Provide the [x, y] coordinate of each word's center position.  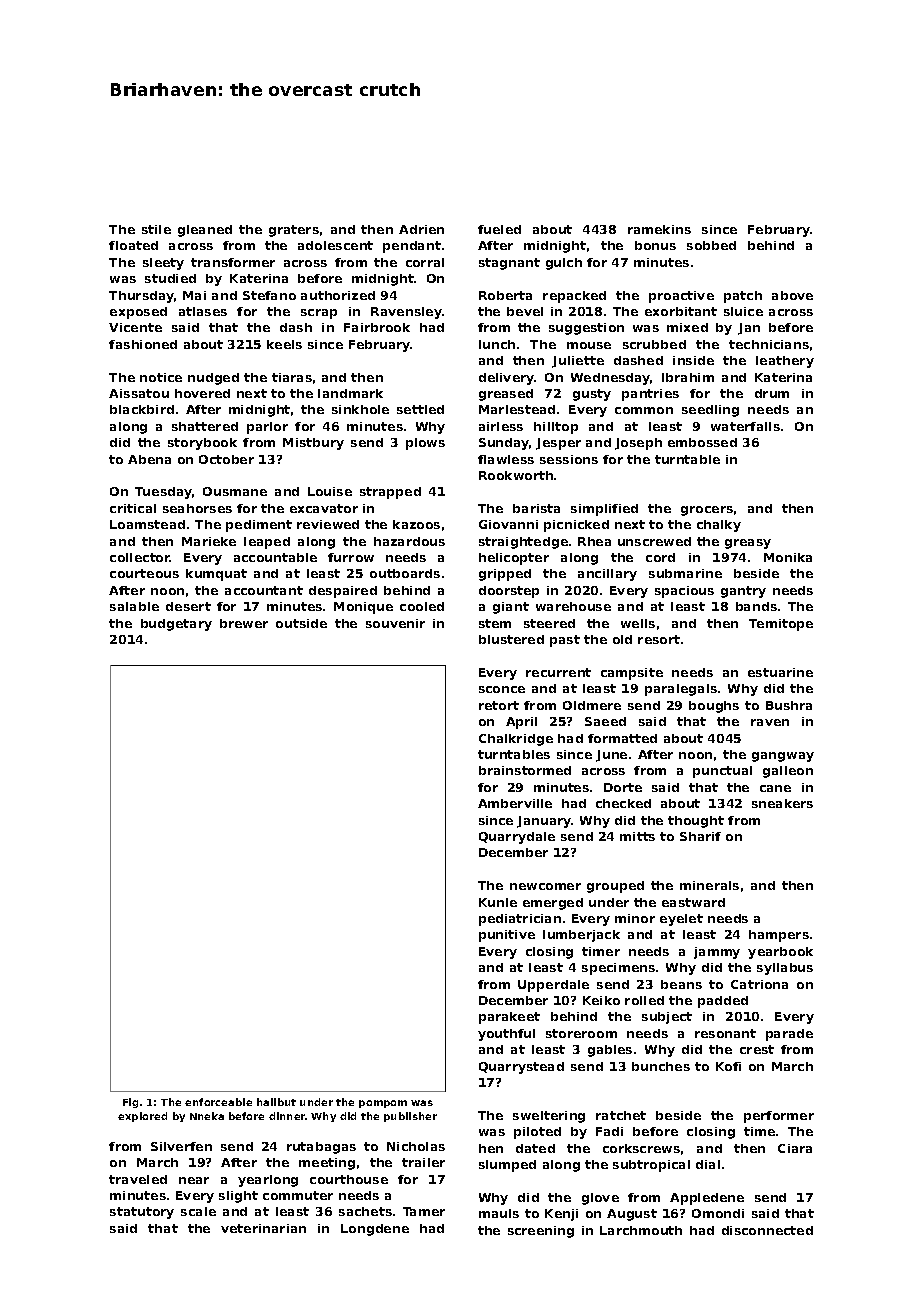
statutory [142, 1213]
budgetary [176, 625]
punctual [722, 772]
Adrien [421, 229]
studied [170, 278]
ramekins [659, 229]
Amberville [515, 803]
